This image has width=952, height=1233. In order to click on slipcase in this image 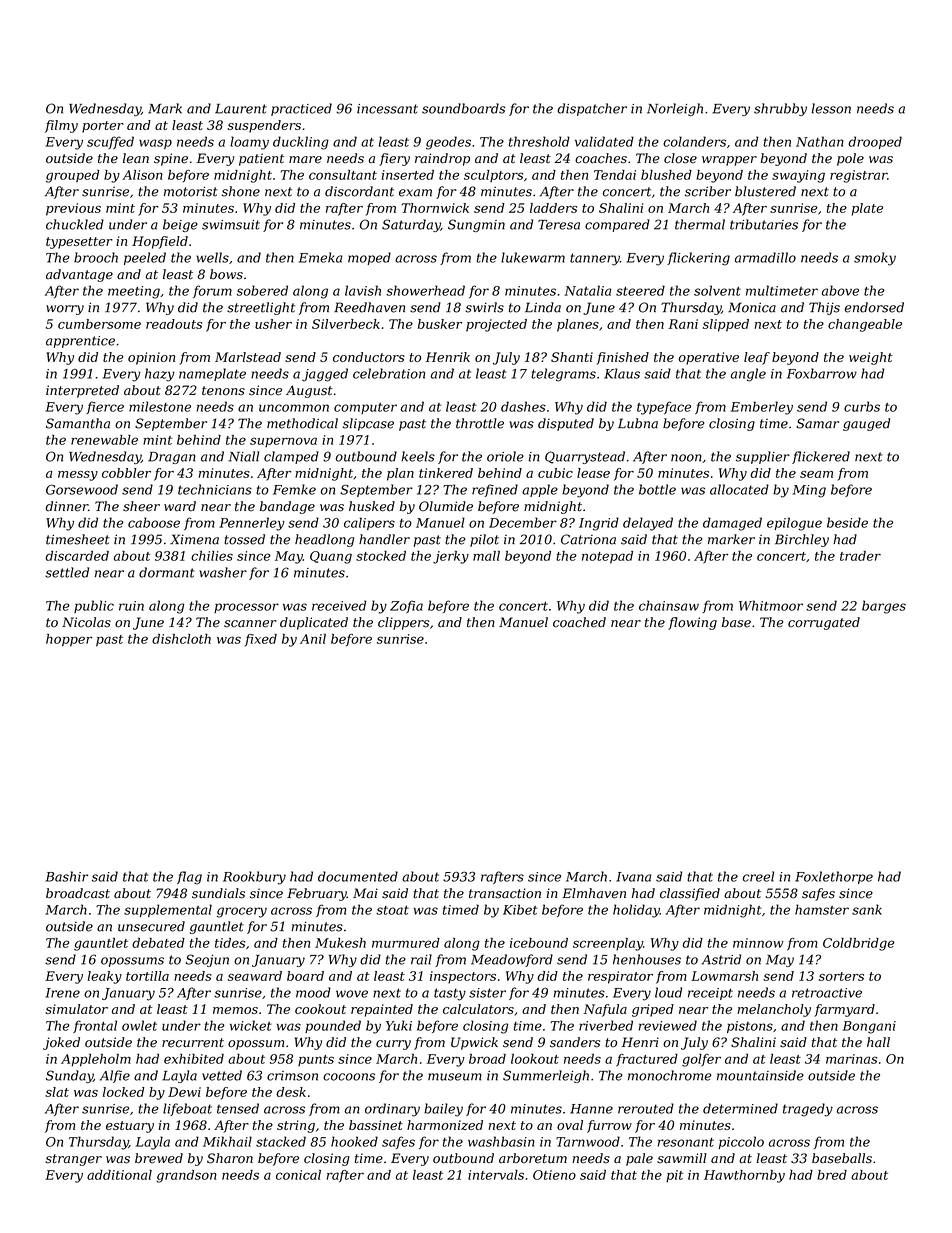, I will do `click(368, 424)`.
